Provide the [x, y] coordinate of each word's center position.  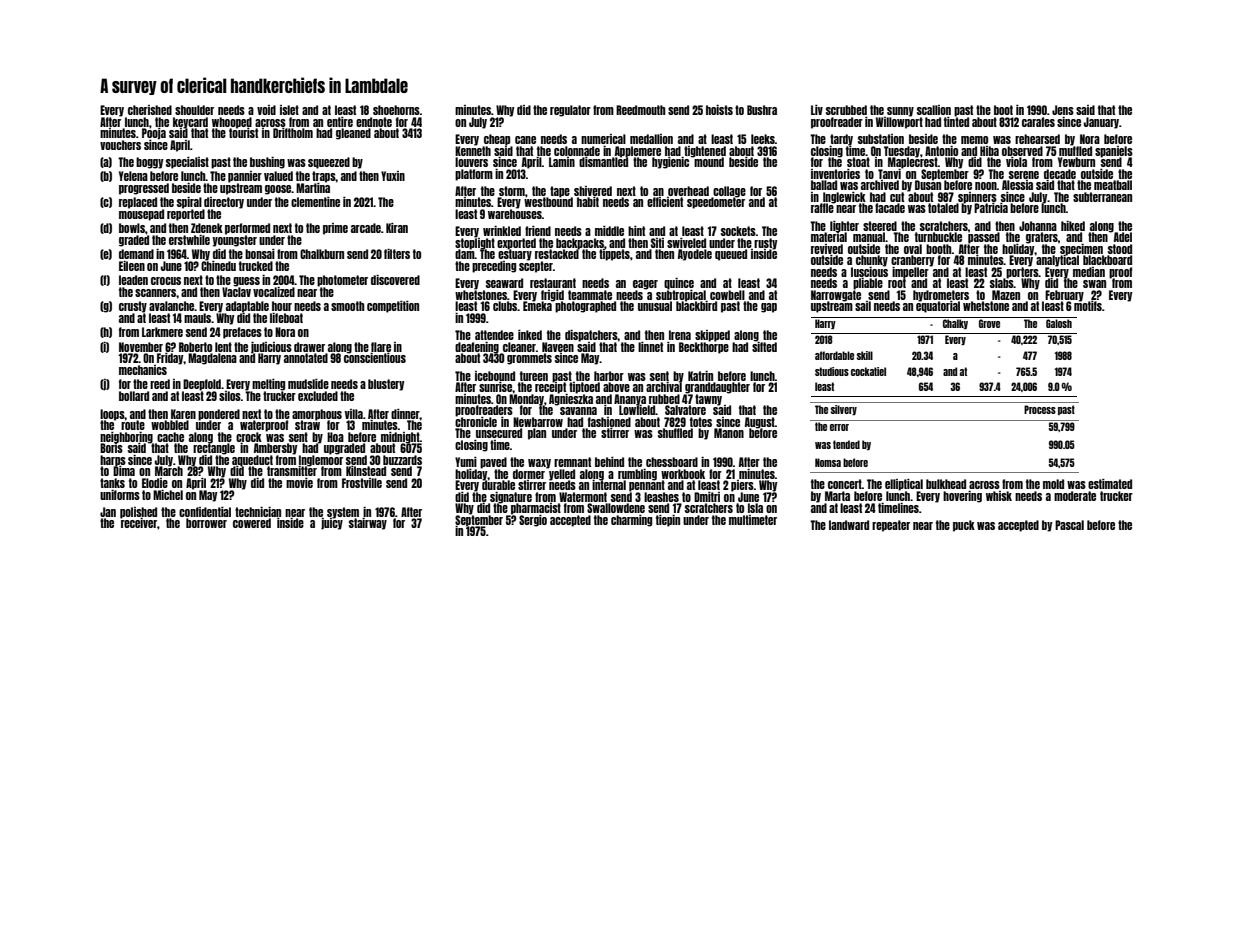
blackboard [1107, 260]
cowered [252, 523]
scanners [156, 293]
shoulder [194, 110]
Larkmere [162, 332]
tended [846, 444]
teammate [590, 295]
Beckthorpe [704, 348]
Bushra [762, 110]
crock [249, 437]
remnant [572, 462]
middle [609, 231]
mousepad [141, 215]
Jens [1063, 110]
